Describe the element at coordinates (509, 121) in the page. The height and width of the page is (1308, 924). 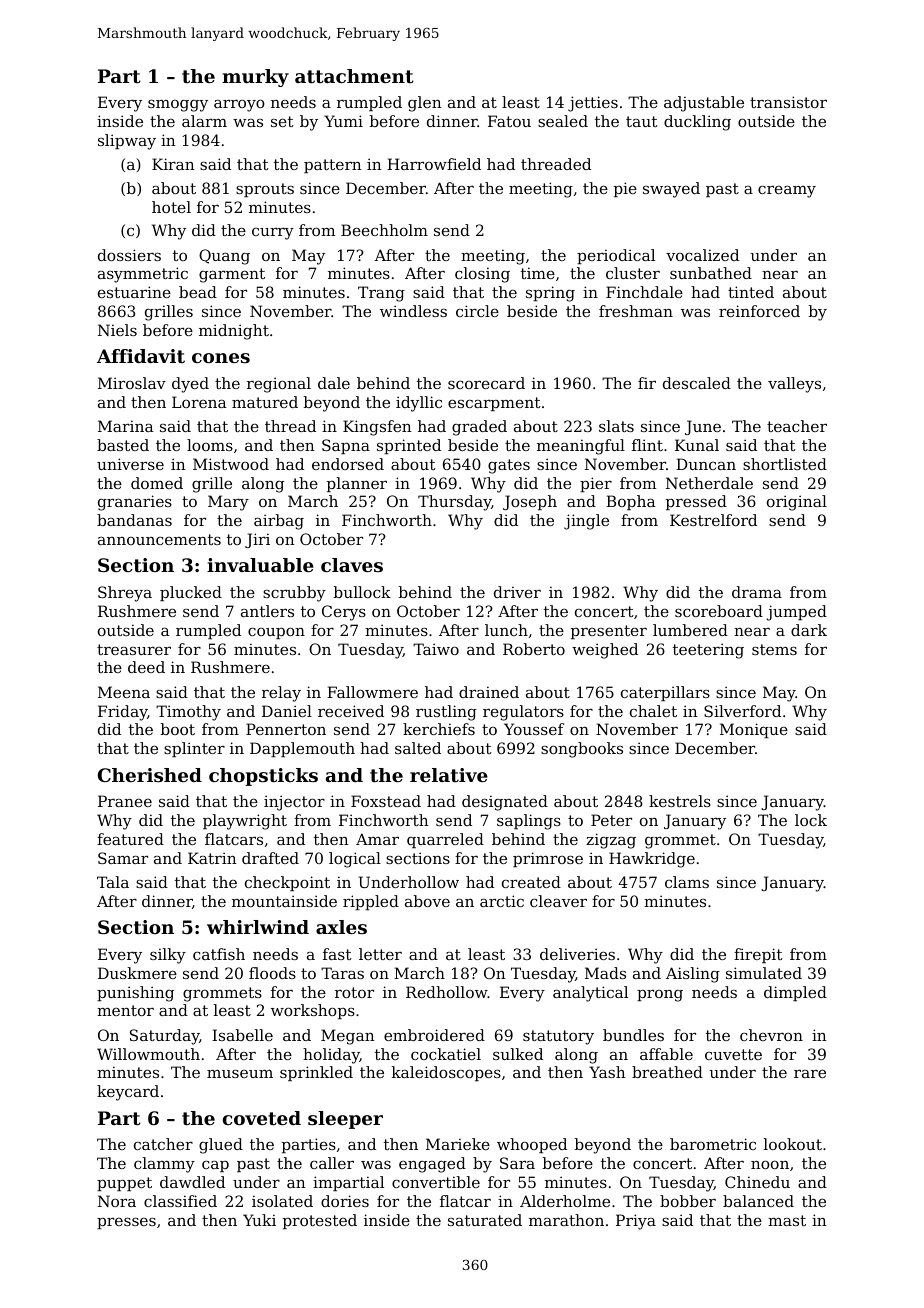
I see `Fatou` at that location.
